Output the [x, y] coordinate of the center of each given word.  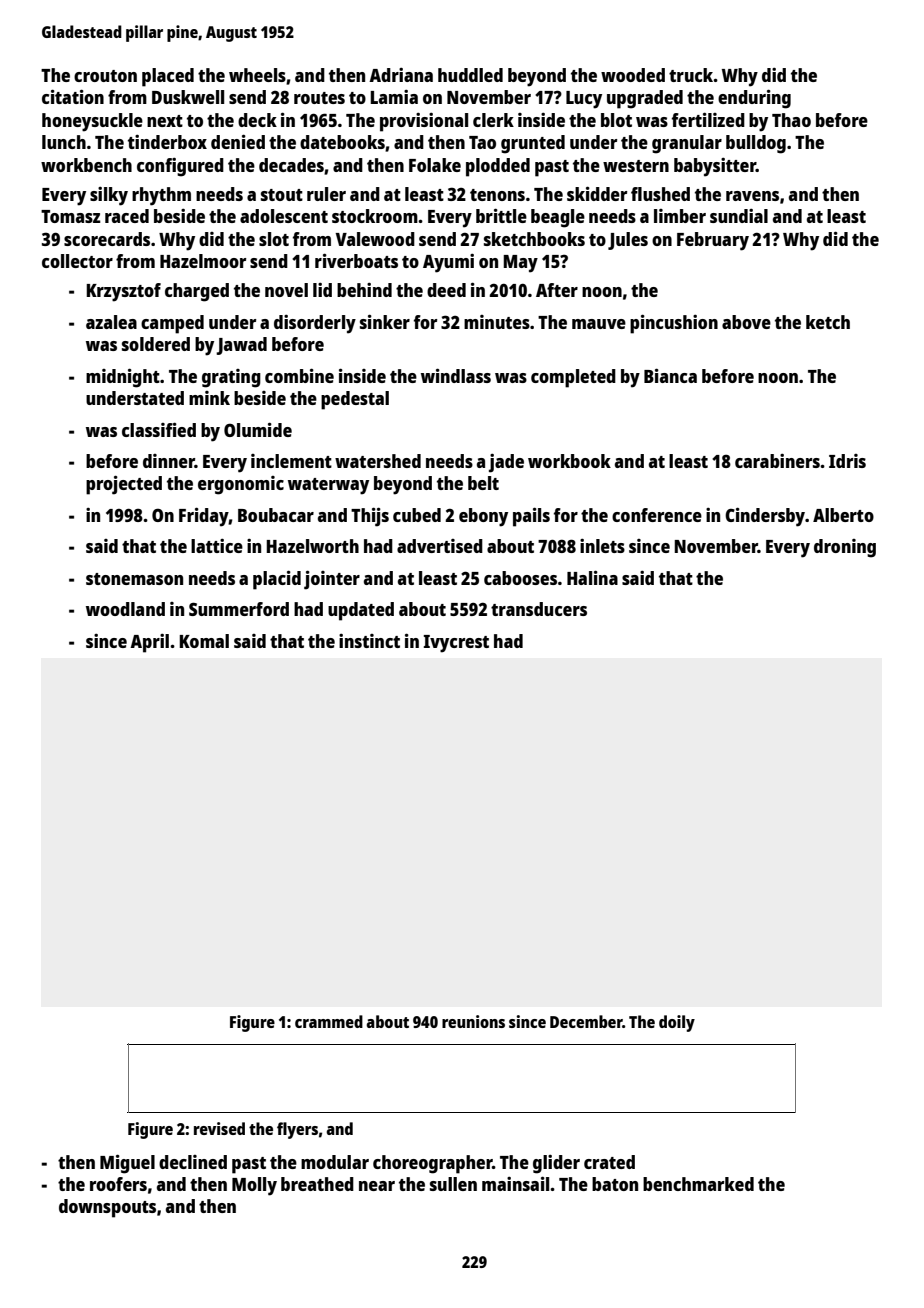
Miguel [127, 1164]
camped [172, 324]
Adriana [401, 75]
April [149, 643]
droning [845, 548]
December [586, 1021]
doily [677, 1023]
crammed [329, 1021]
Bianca [670, 375]
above [746, 322]
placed [168, 77]
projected [124, 485]
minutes [497, 322]
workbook [569, 461]
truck [691, 75]
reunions [473, 1021]
